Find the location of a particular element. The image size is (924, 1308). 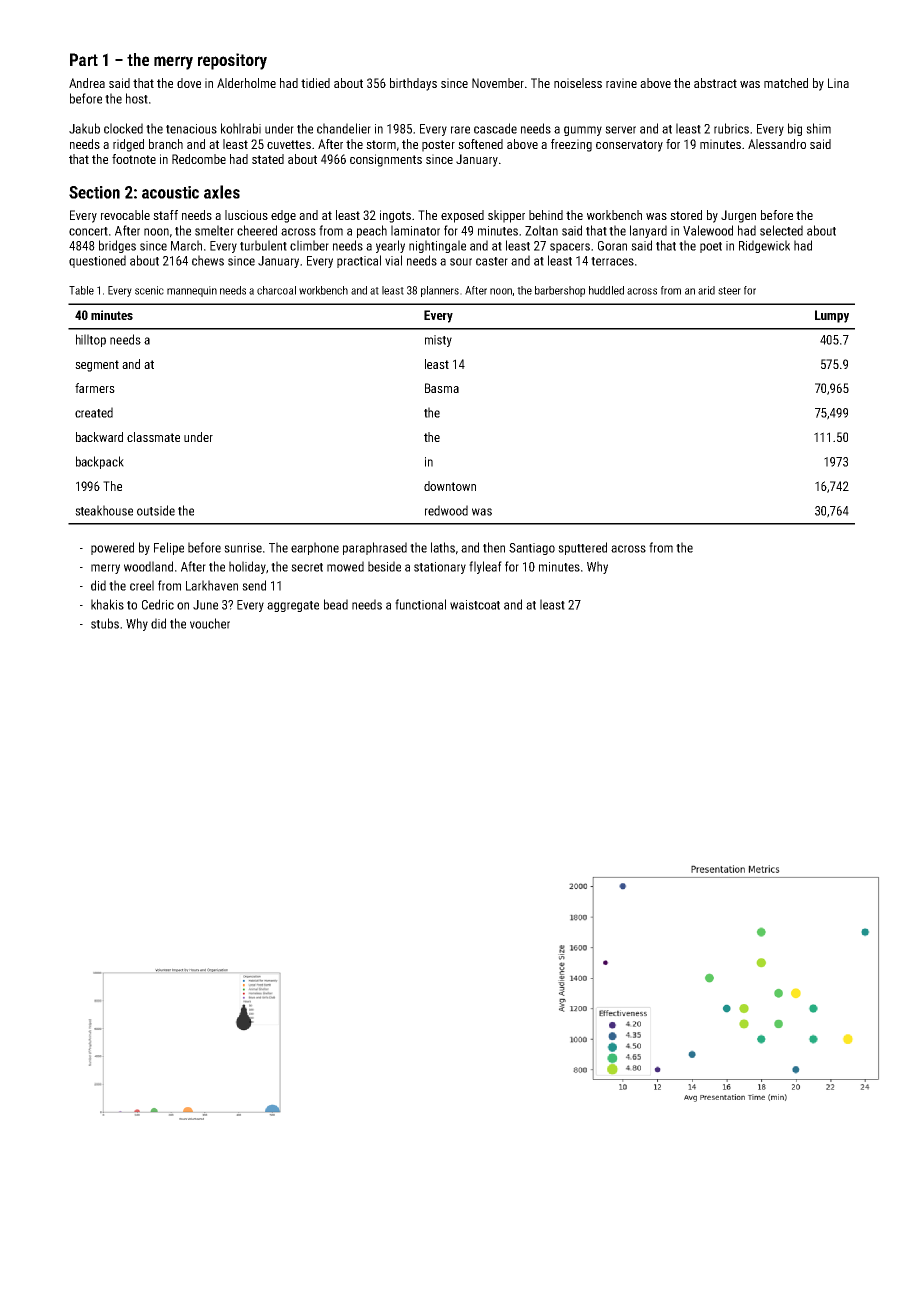

farmers is located at coordinates (95, 388).
